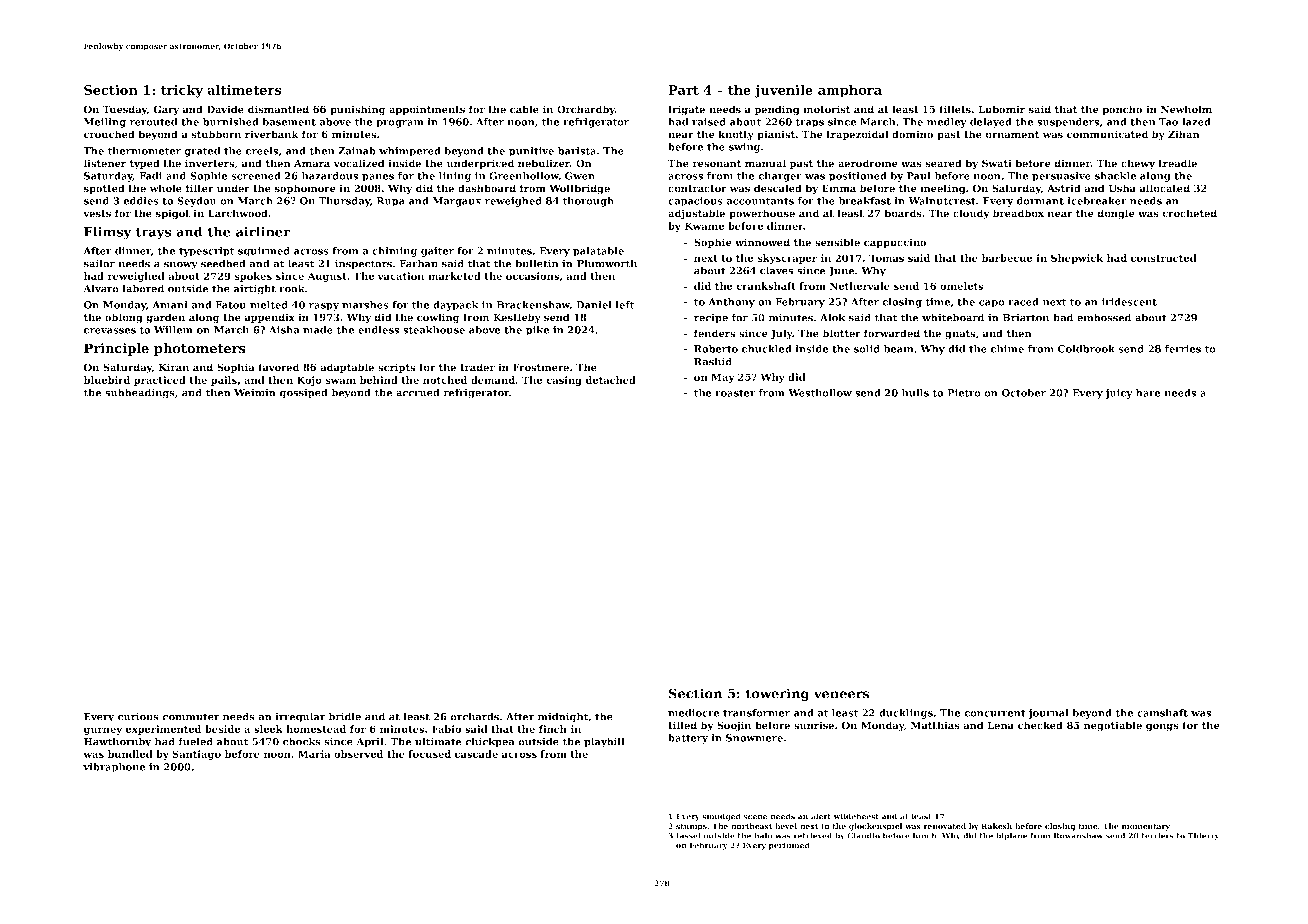 The height and width of the page is (924, 1308). I want to click on Zainab, so click(357, 151).
